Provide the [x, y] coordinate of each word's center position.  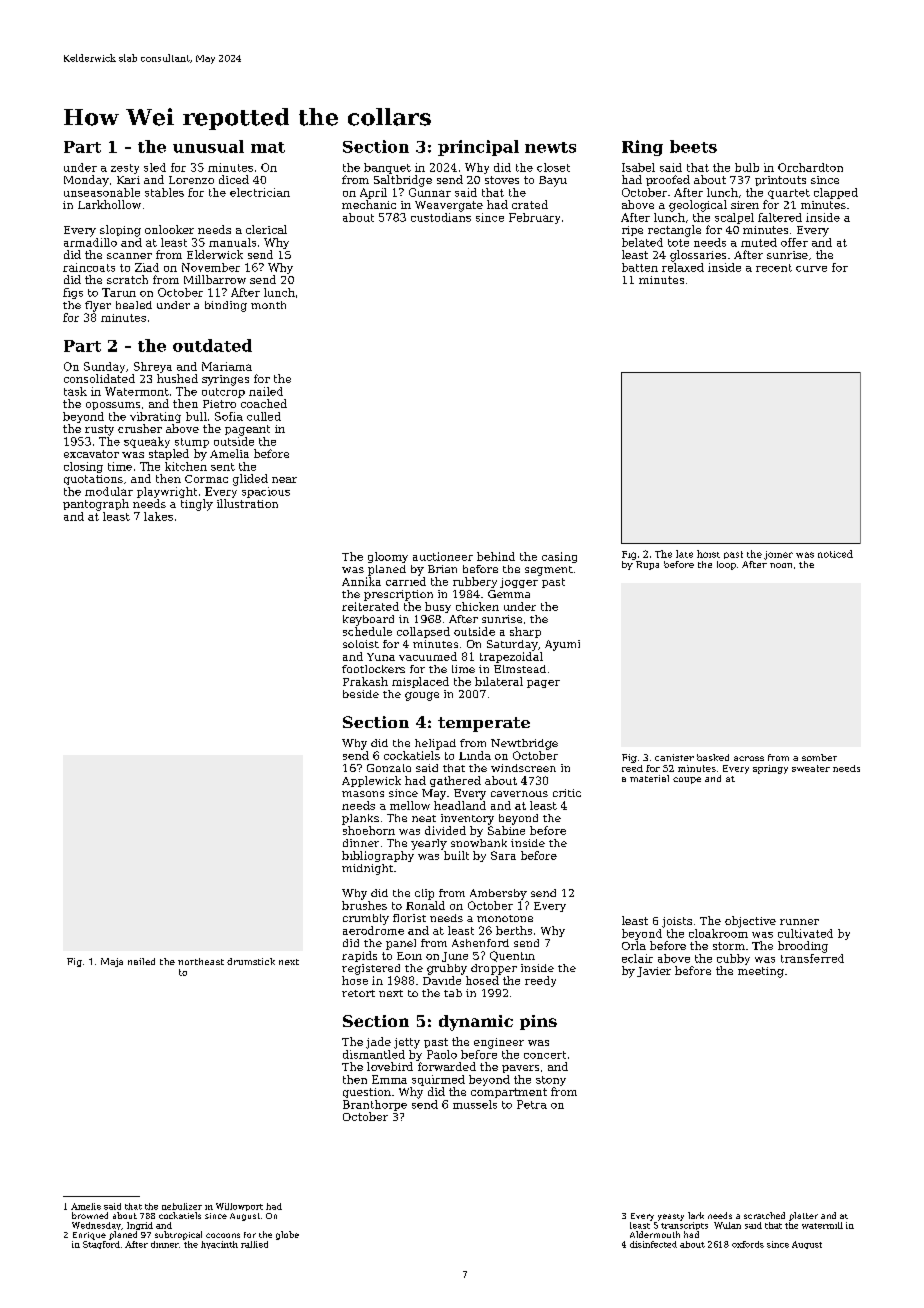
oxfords [748, 1244]
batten [640, 267]
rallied [254, 1244]
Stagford [101, 1245]
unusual [208, 146]
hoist [708, 554]
